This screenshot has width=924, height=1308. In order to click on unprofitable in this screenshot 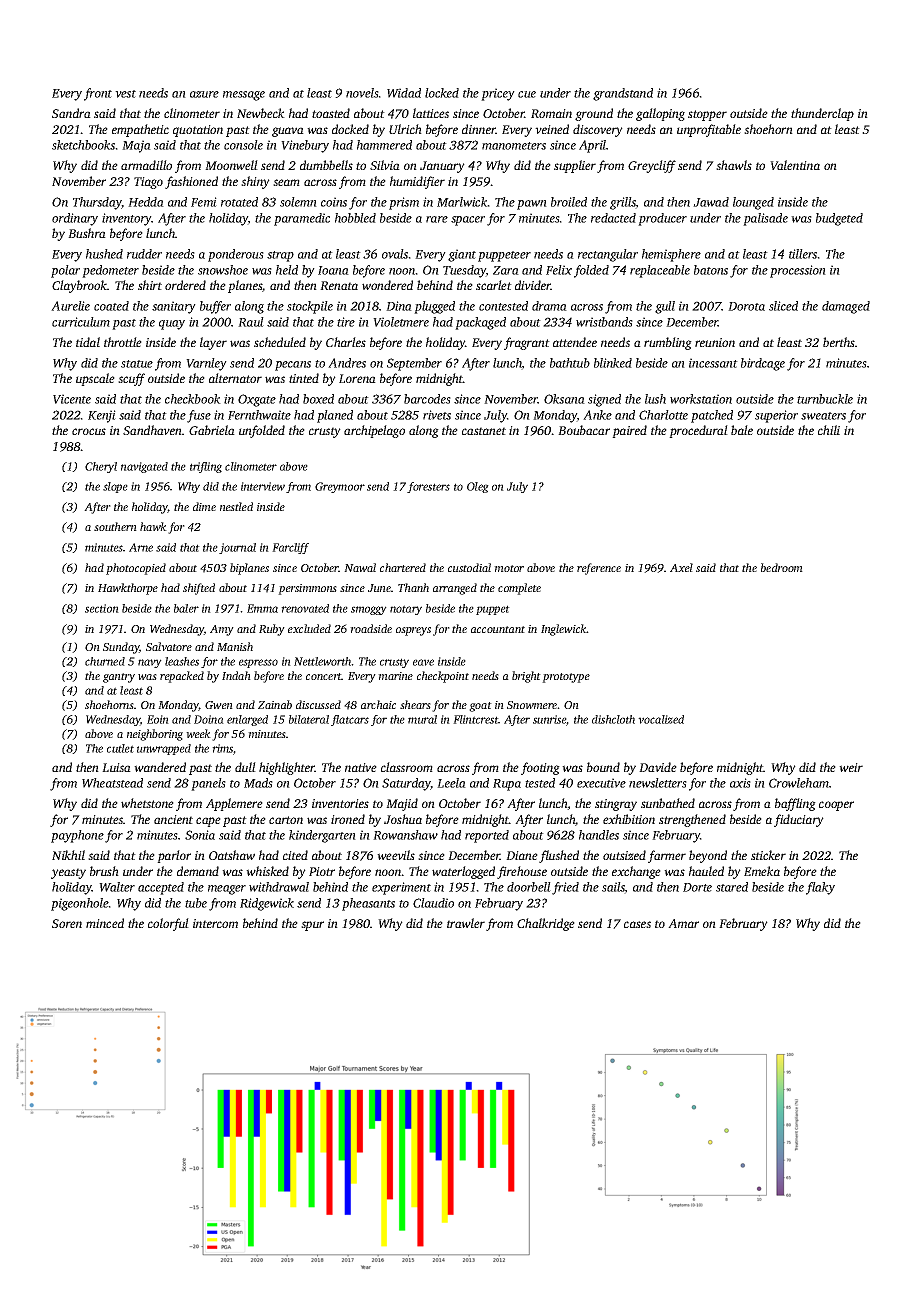, I will do `click(709, 130)`.
